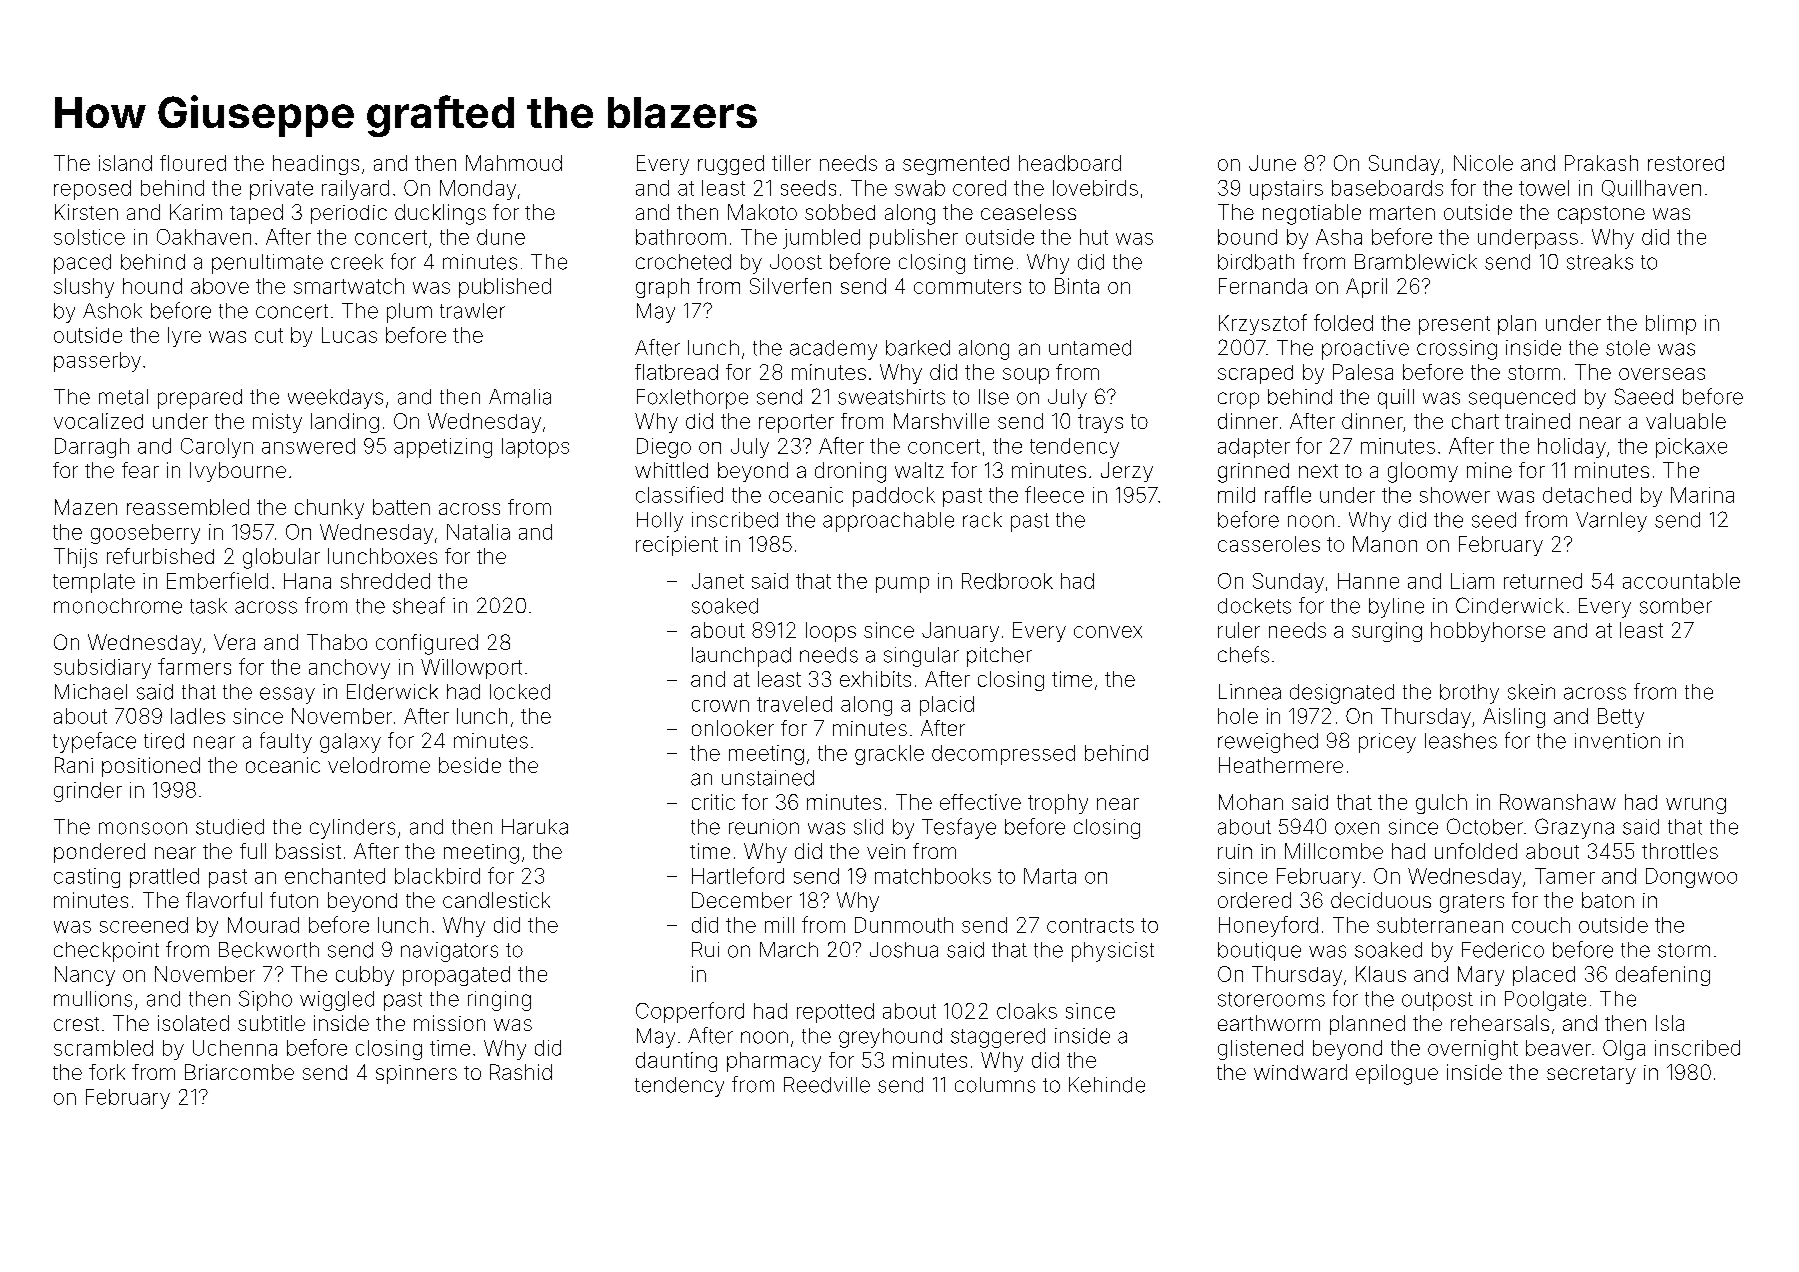 The height and width of the screenshot is (1272, 1799). What do you see at coordinates (160, 556) in the screenshot?
I see `refurbished` at bounding box center [160, 556].
